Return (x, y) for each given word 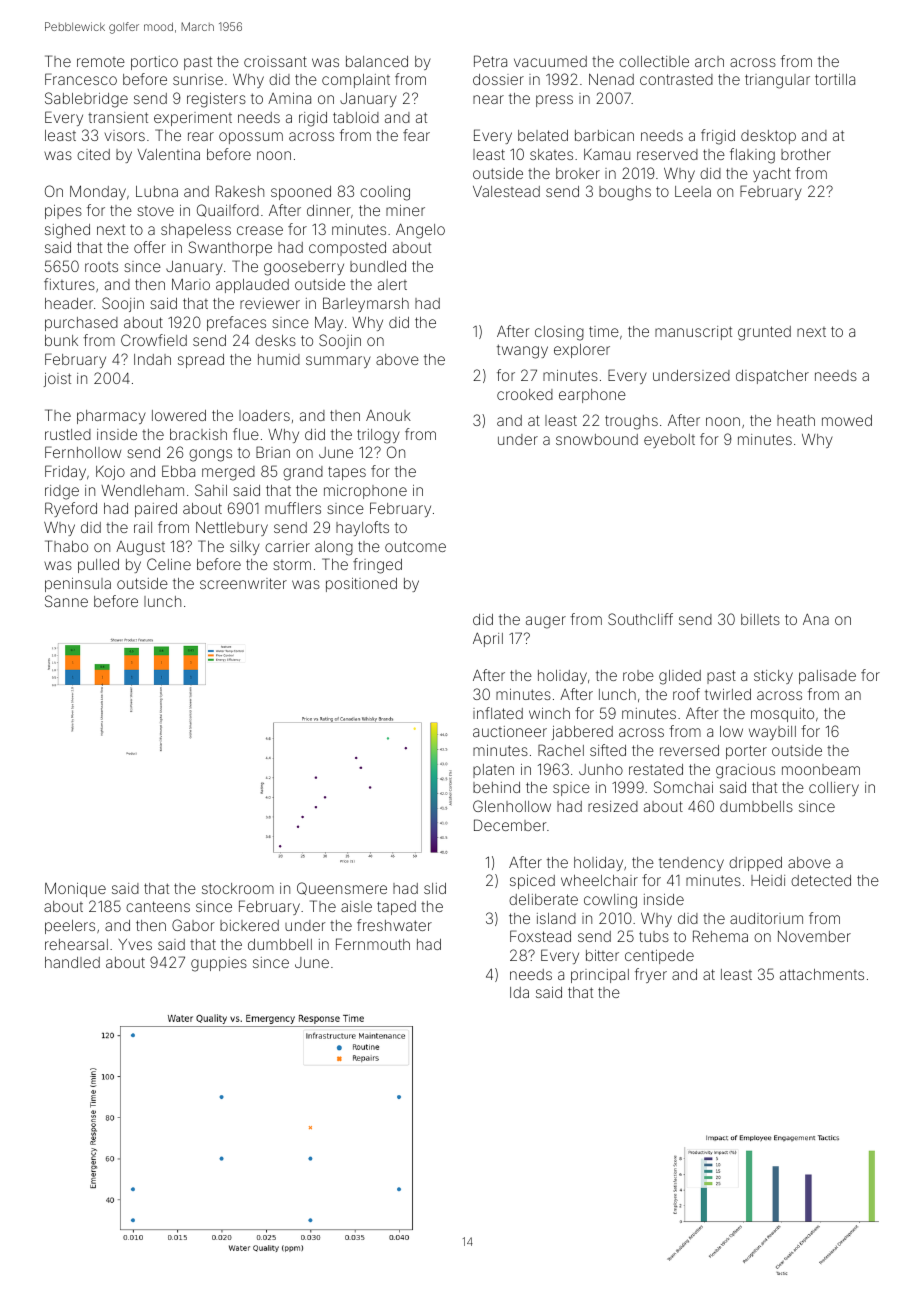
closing (559, 333)
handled (72, 962)
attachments (822, 974)
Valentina (169, 154)
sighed (67, 231)
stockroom (238, 888)
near (488, 99)
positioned (361, 585)
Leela (693, 191)
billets (760, 619)
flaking (752, 156)
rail (143, 527)
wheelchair (599, 880)
